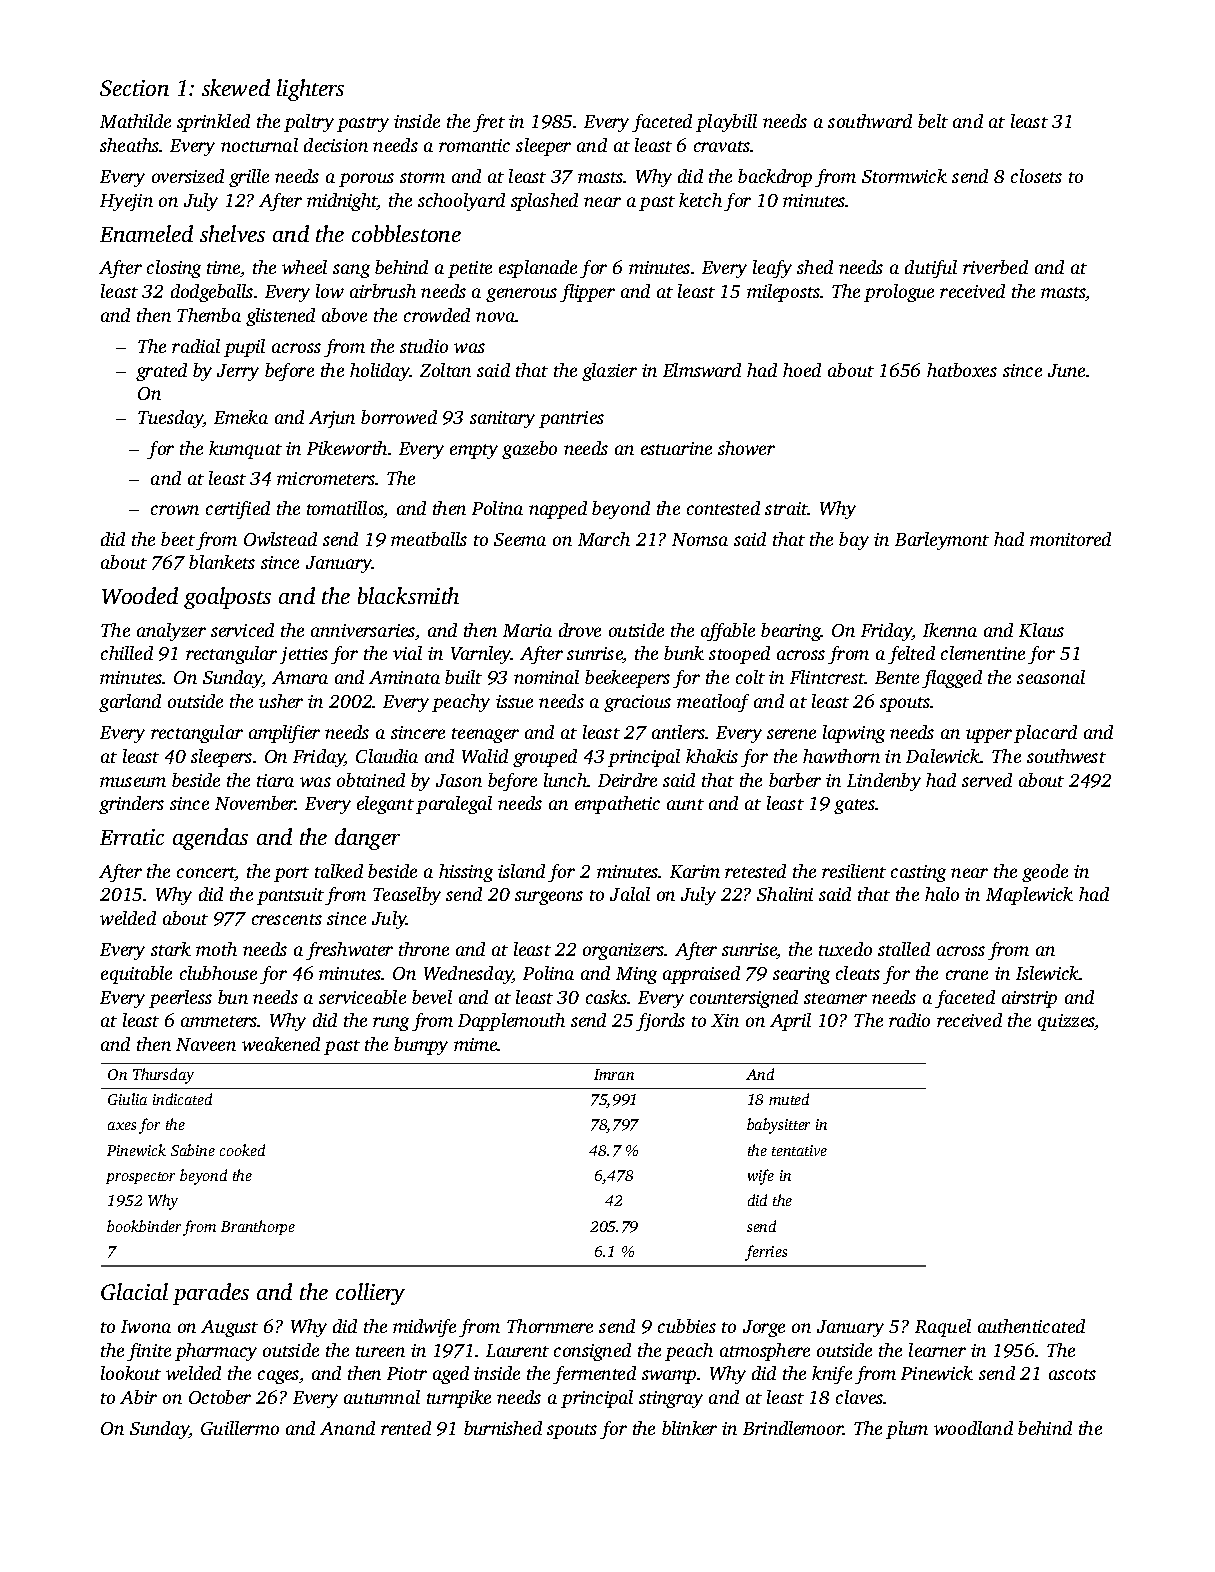 This screenshot has height=1572, width=1215. What do you see at coordinates (367, 839) in the screenshot?
I see `danger` at bounding box center [367, 839].
